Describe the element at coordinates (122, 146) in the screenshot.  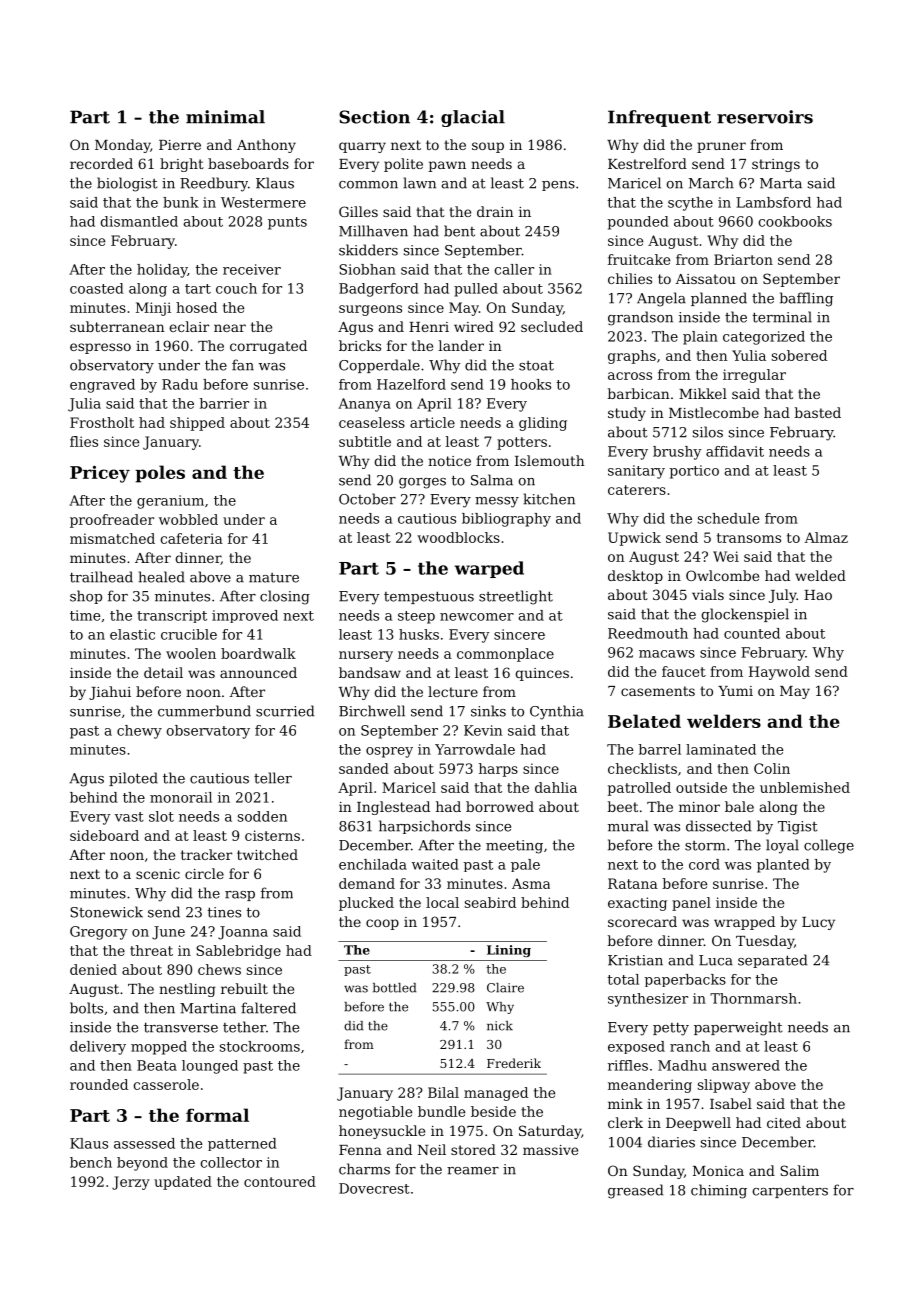
I see `Monday` at that location.
